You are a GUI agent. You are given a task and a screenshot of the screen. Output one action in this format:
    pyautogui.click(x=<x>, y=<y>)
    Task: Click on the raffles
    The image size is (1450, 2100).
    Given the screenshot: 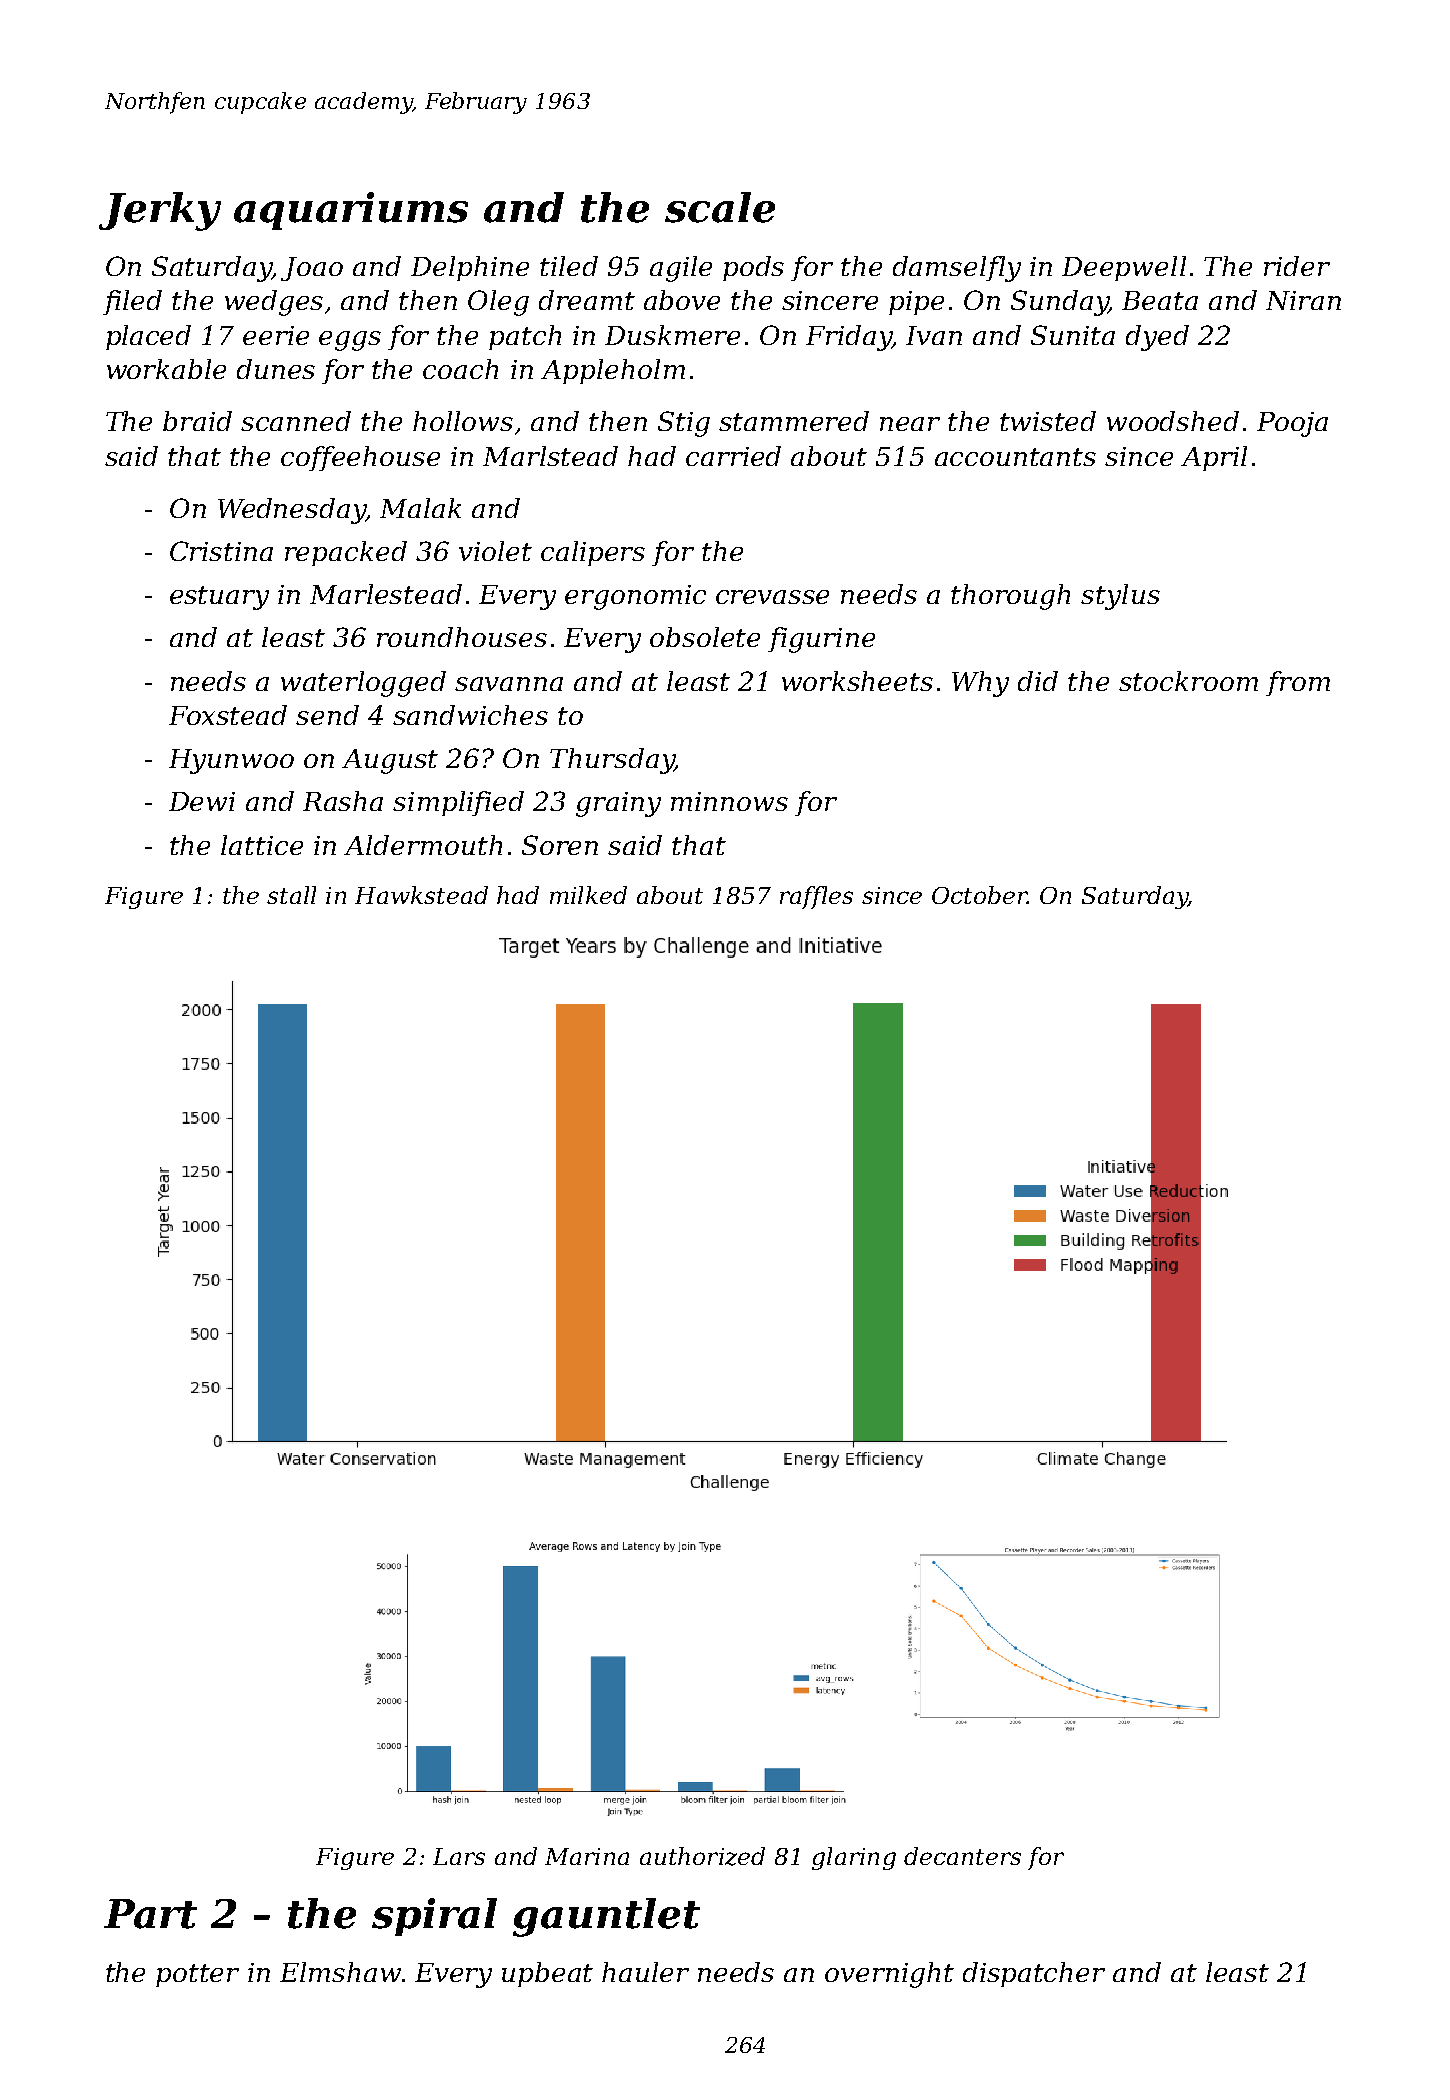 What is the action you would take?
    pyautogui.click(x=816, y=897)
